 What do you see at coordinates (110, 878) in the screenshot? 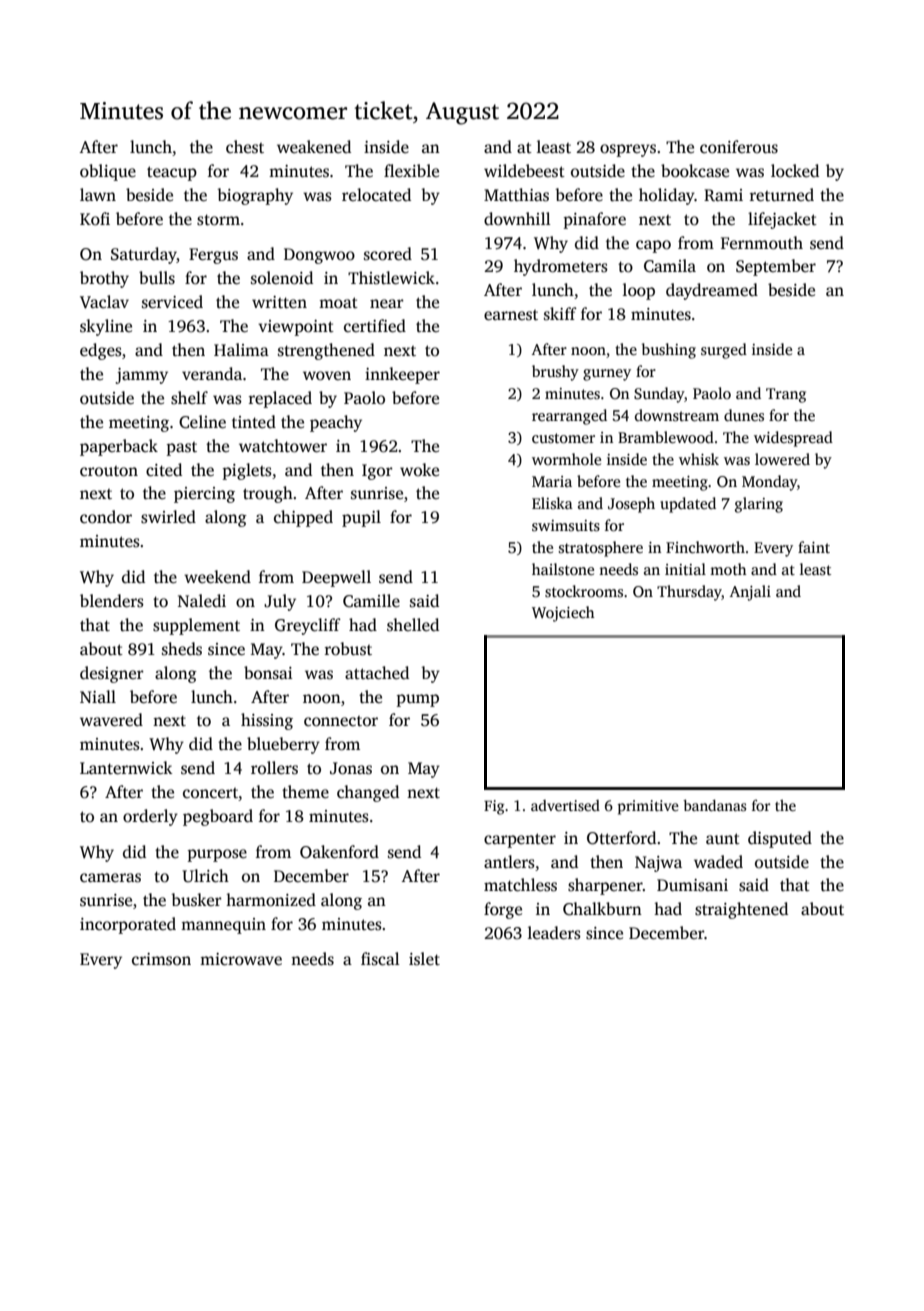
I see `cameras` at bounding box center [110, 878].
